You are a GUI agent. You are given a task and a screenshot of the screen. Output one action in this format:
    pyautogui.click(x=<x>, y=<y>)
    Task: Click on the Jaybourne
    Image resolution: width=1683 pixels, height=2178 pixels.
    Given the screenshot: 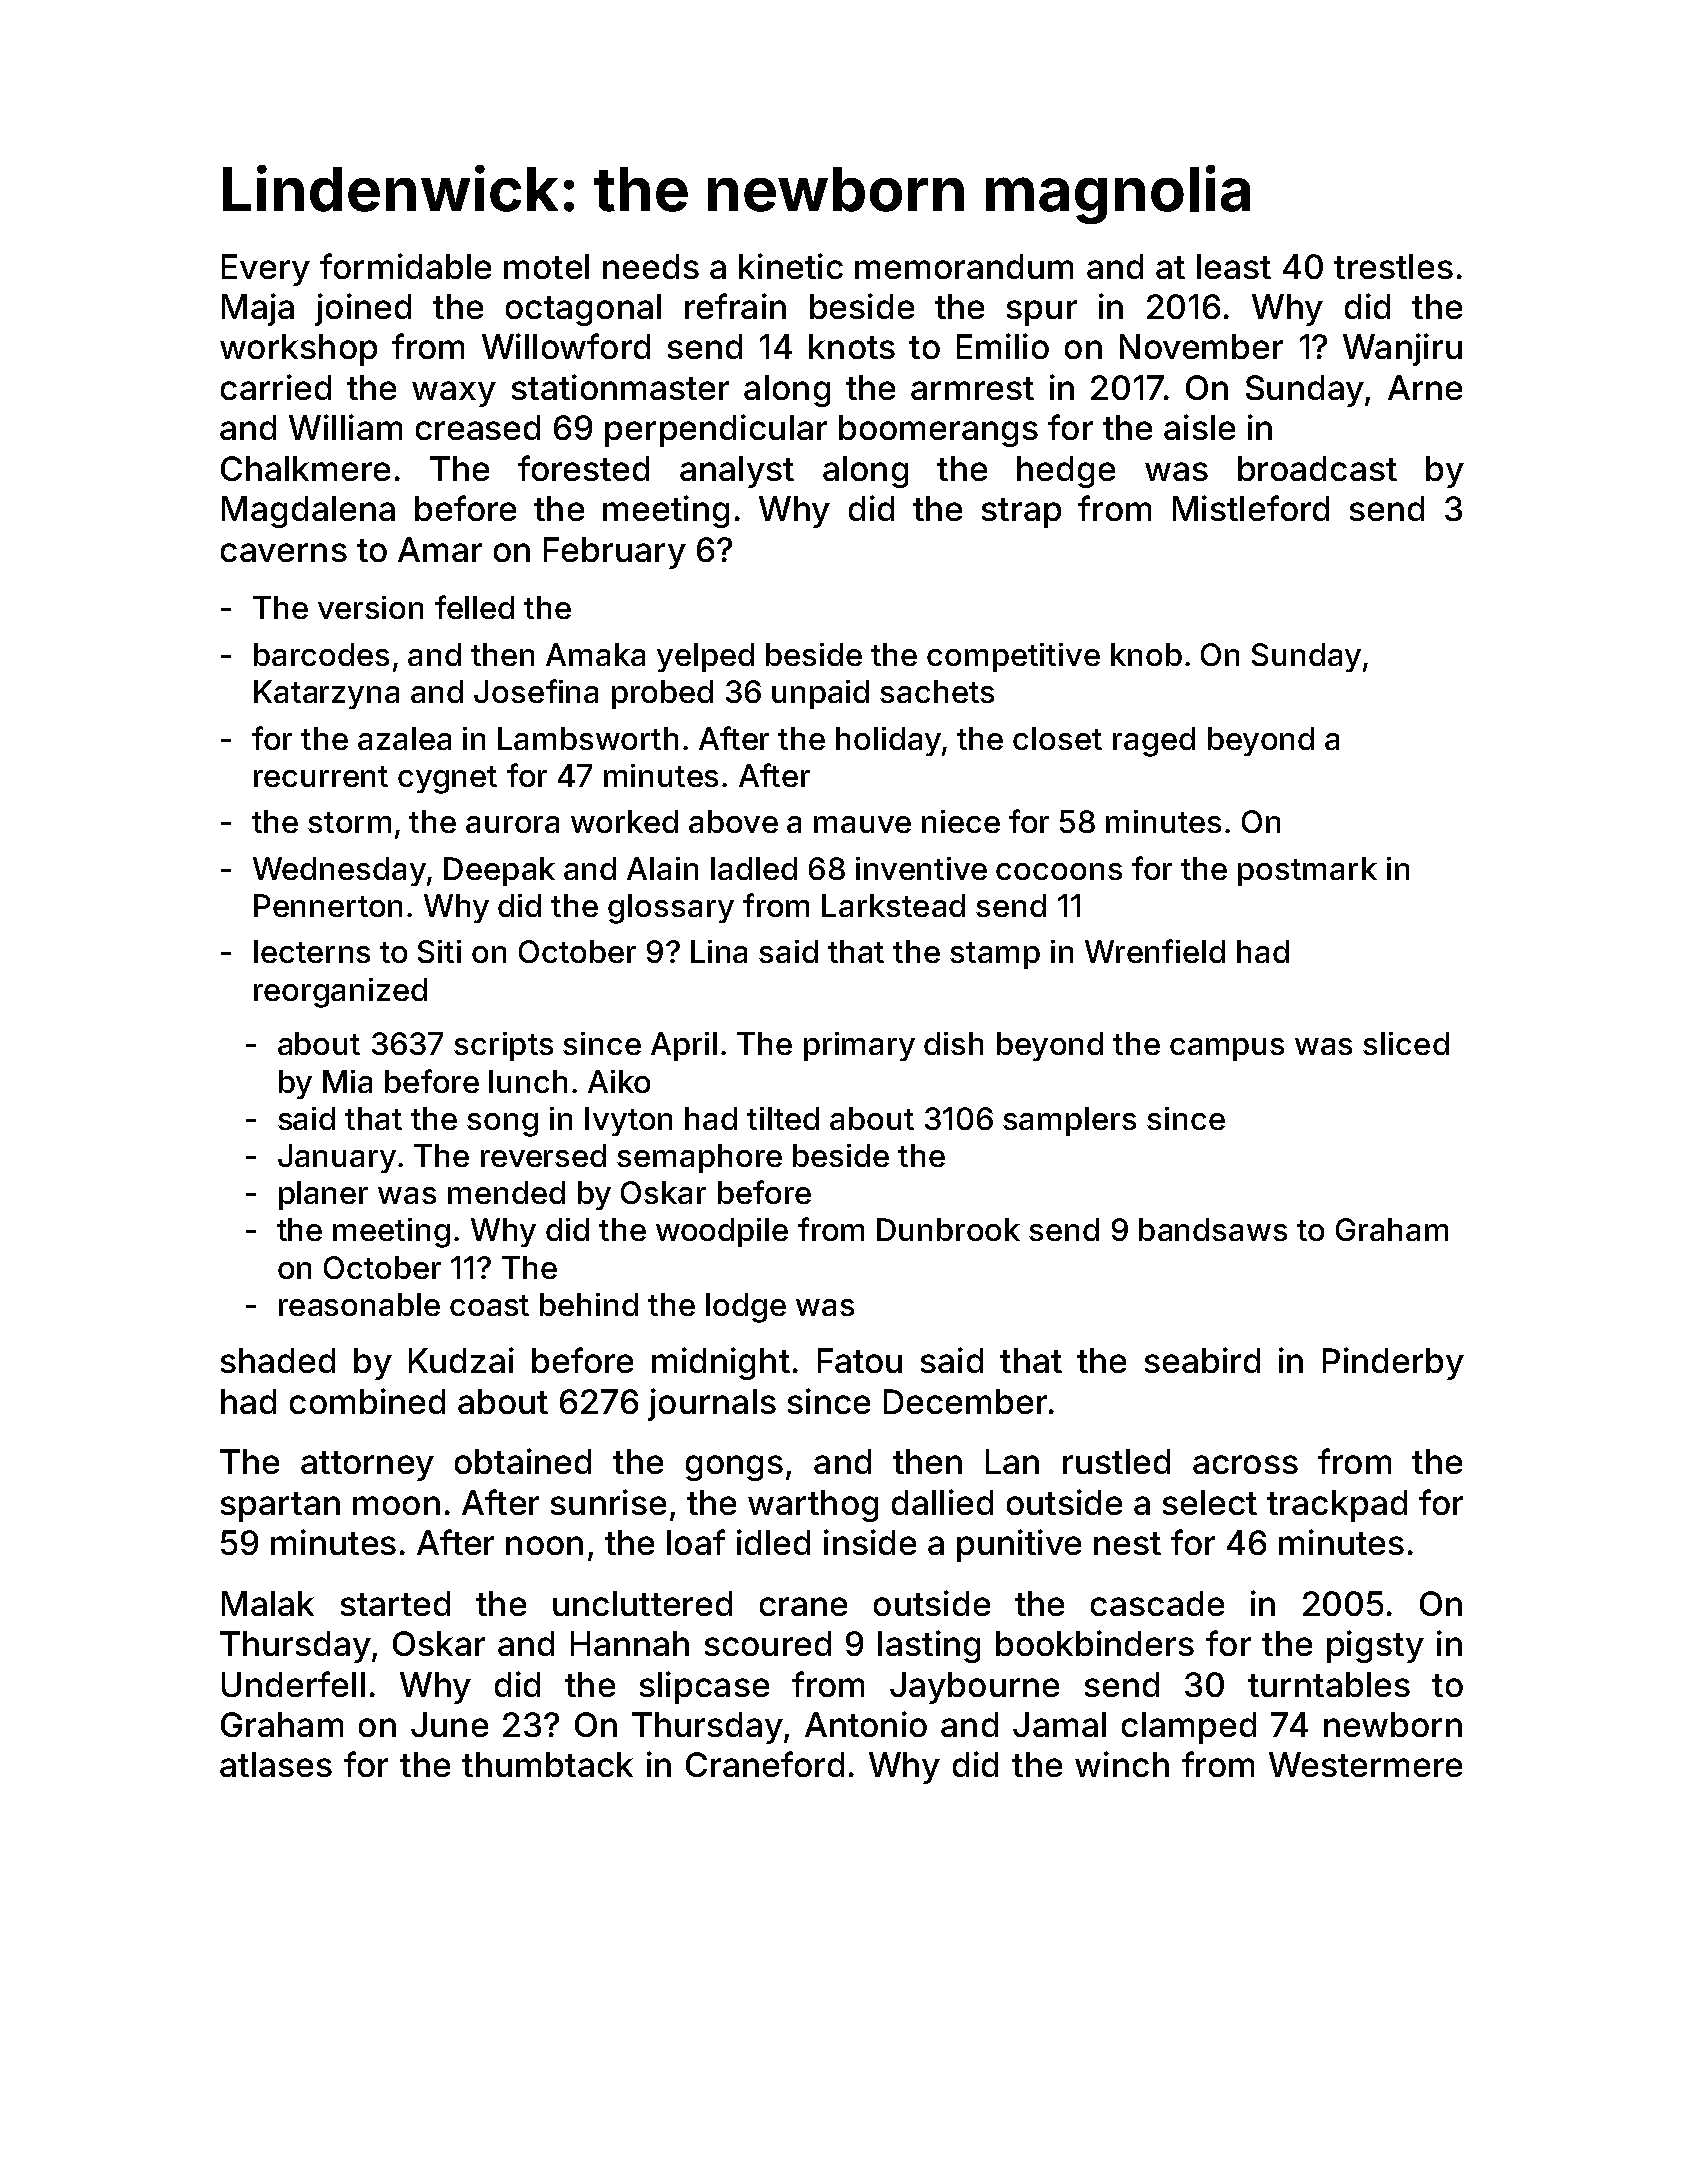 What is the action you would take?
    pyautogui.click(x=974, y=1688)
